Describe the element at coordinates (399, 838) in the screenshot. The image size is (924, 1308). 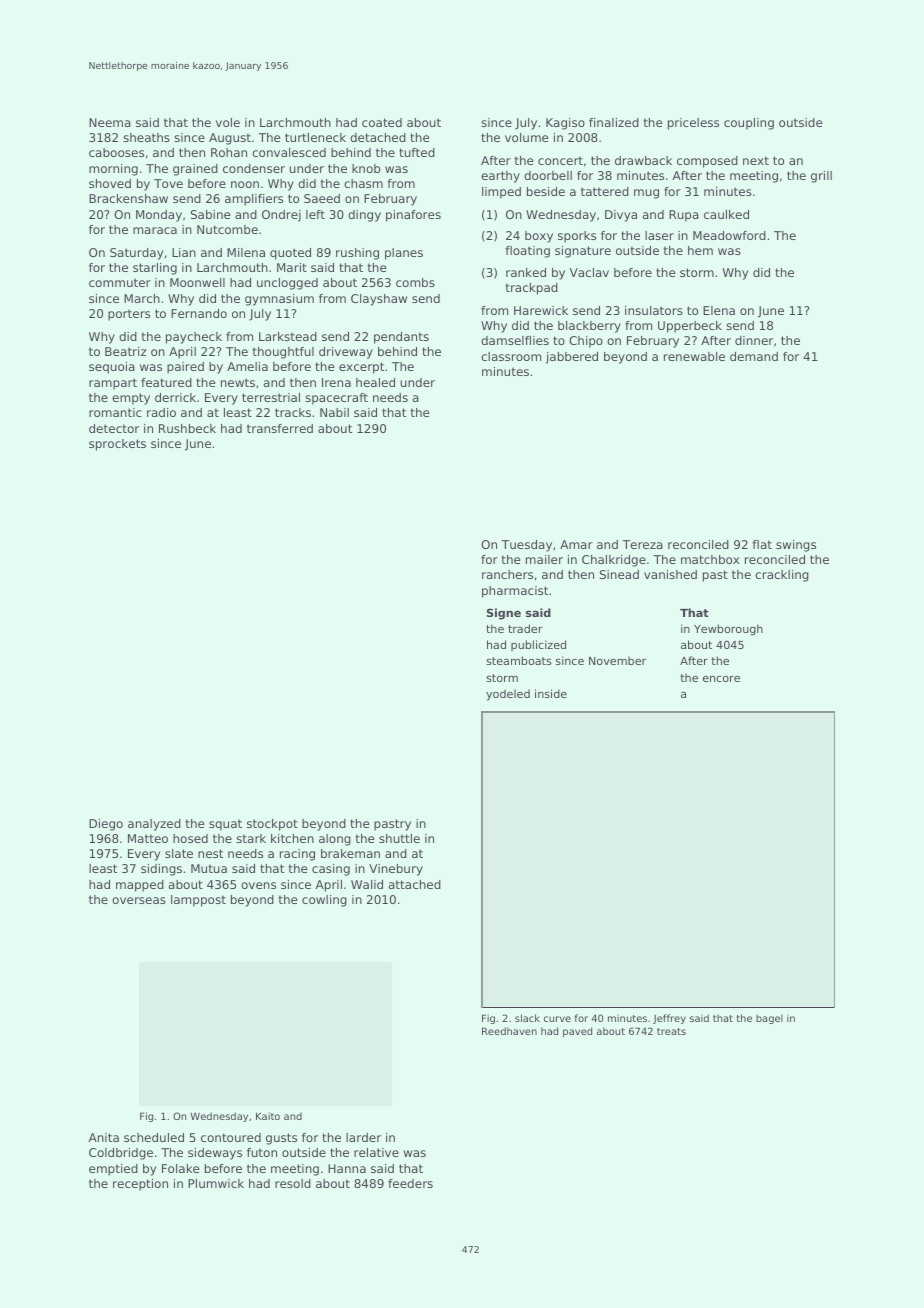
I see `shuttle` at that location.
